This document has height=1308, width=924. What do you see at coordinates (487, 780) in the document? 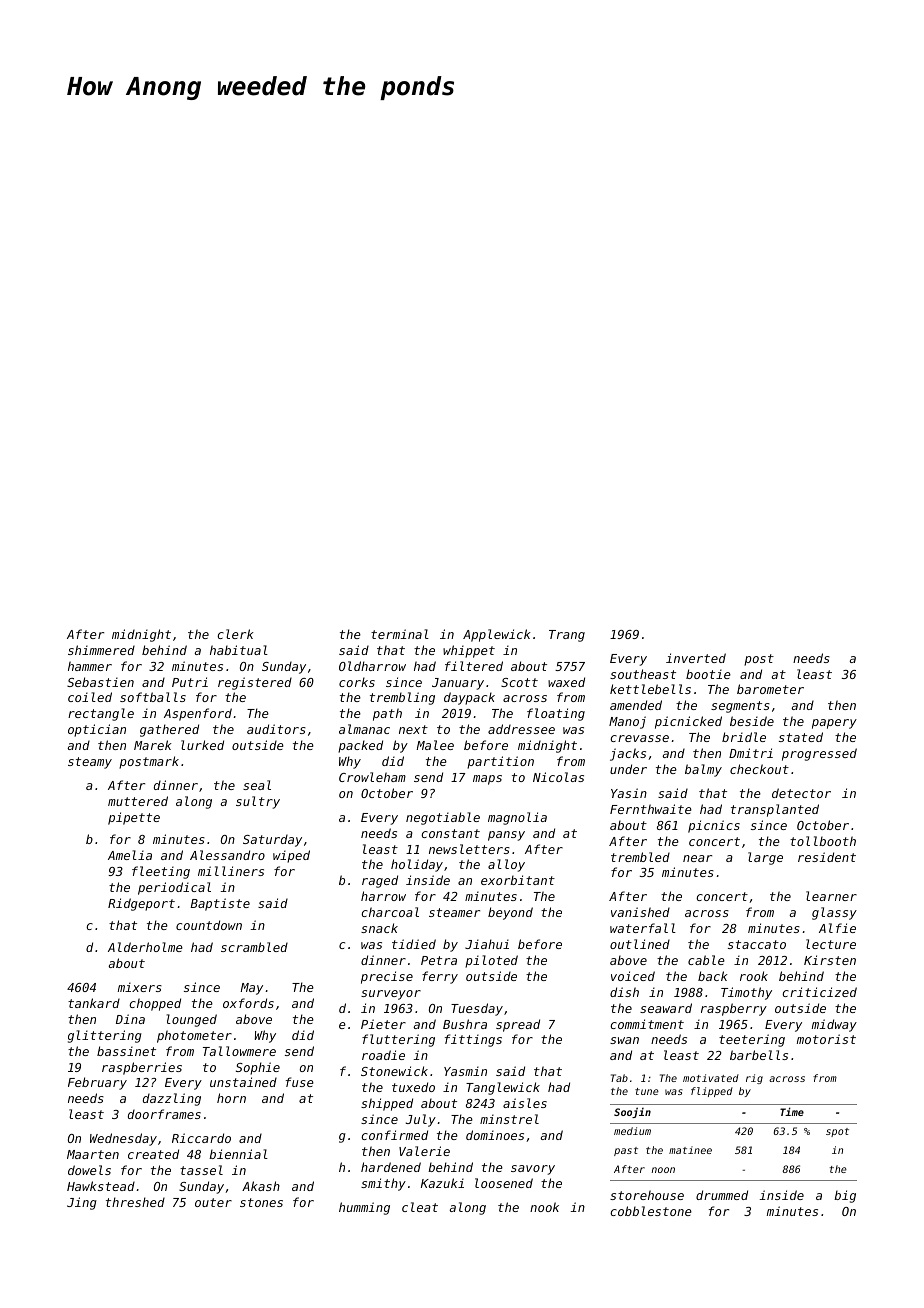
I see `maps` at bounding box center [487, 780].
